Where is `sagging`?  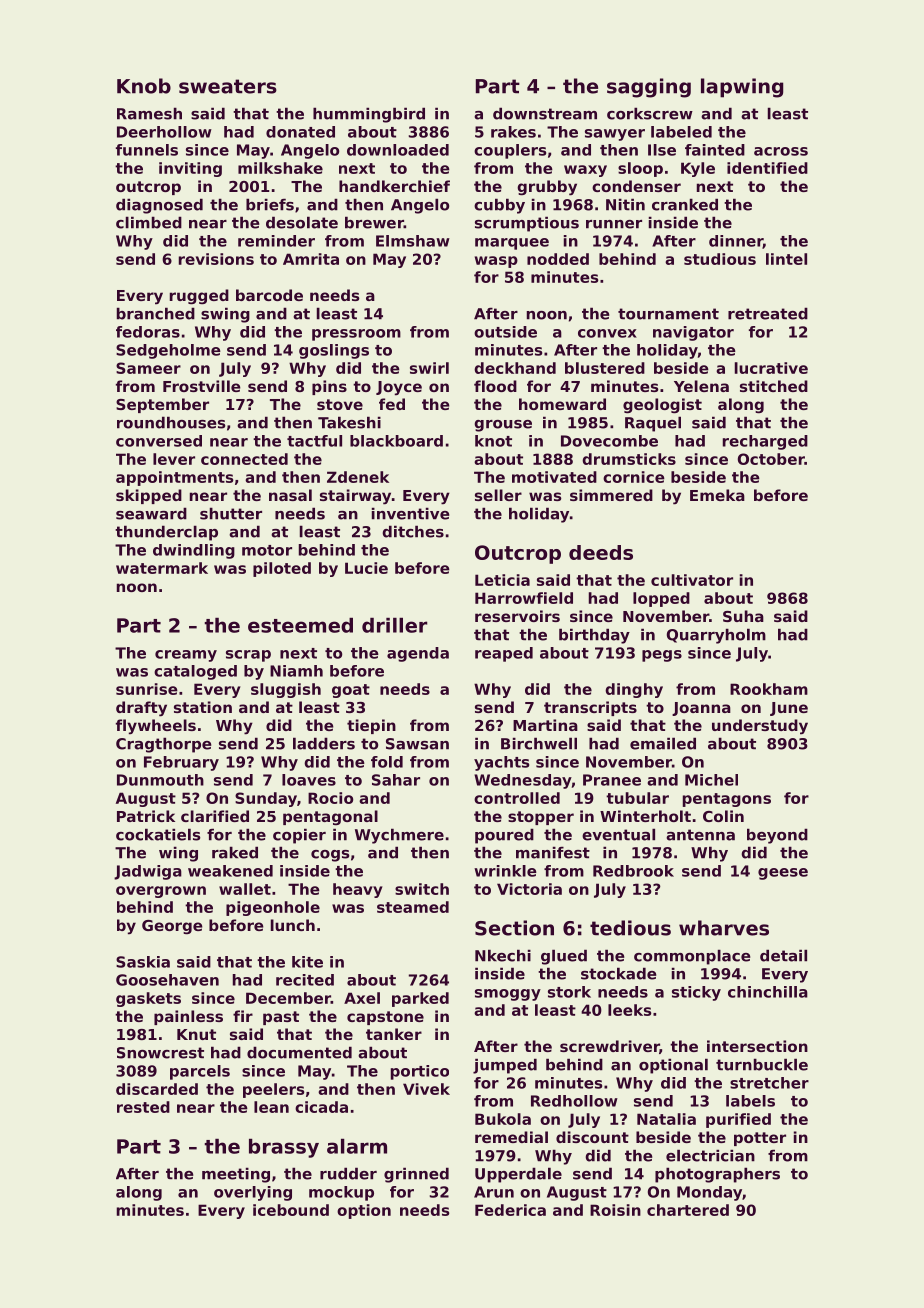
sagging is located at coordinates (649, 88).
